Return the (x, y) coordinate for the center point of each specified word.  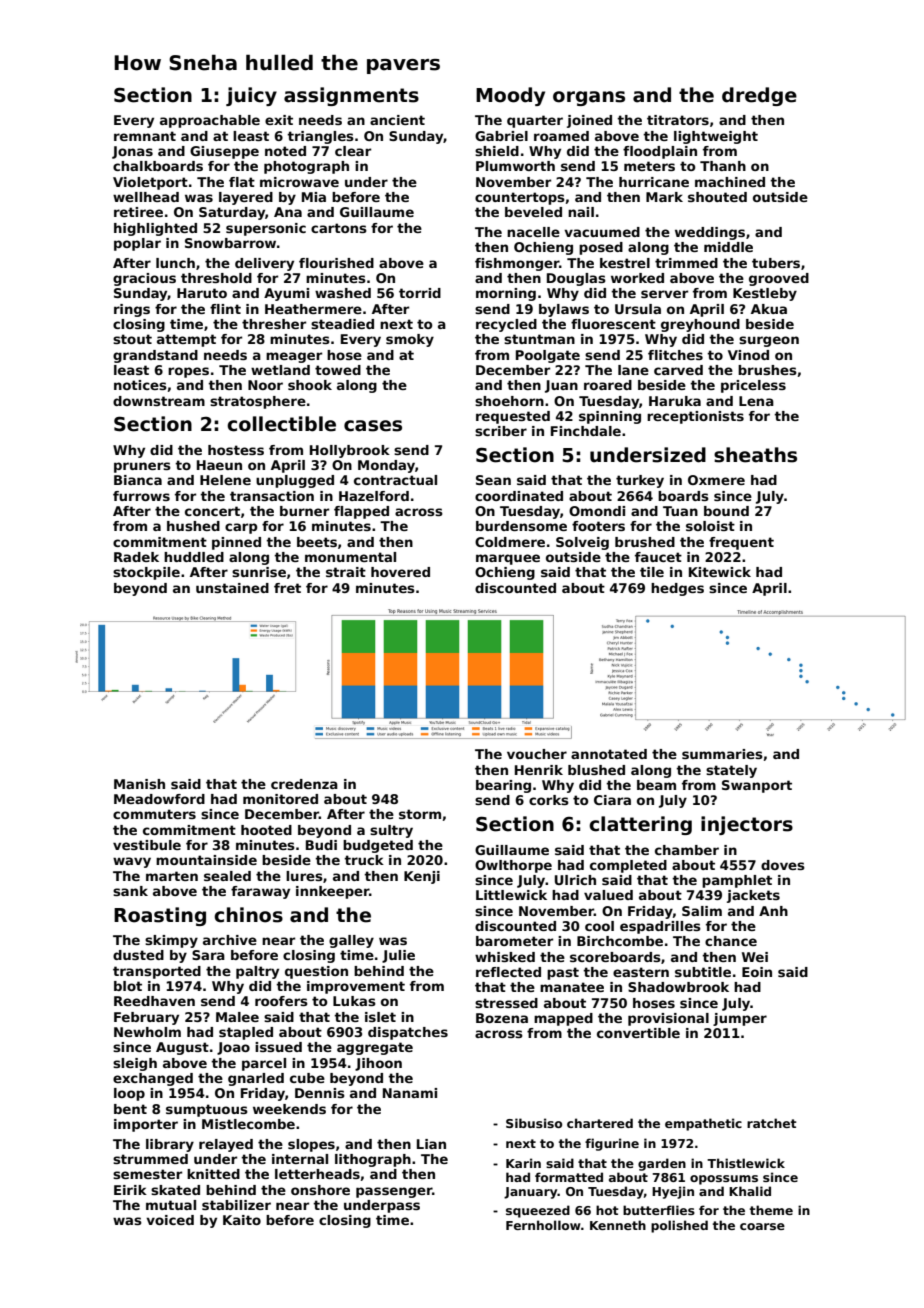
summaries (722, 754)
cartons (339, 228)
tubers (776, 263)
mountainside (206, 860)
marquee (508, 559)
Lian (431, 1144)
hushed (193, 526)
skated (175, 1190)
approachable (210, 121)
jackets (753, 896)
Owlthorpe (513, 866)
